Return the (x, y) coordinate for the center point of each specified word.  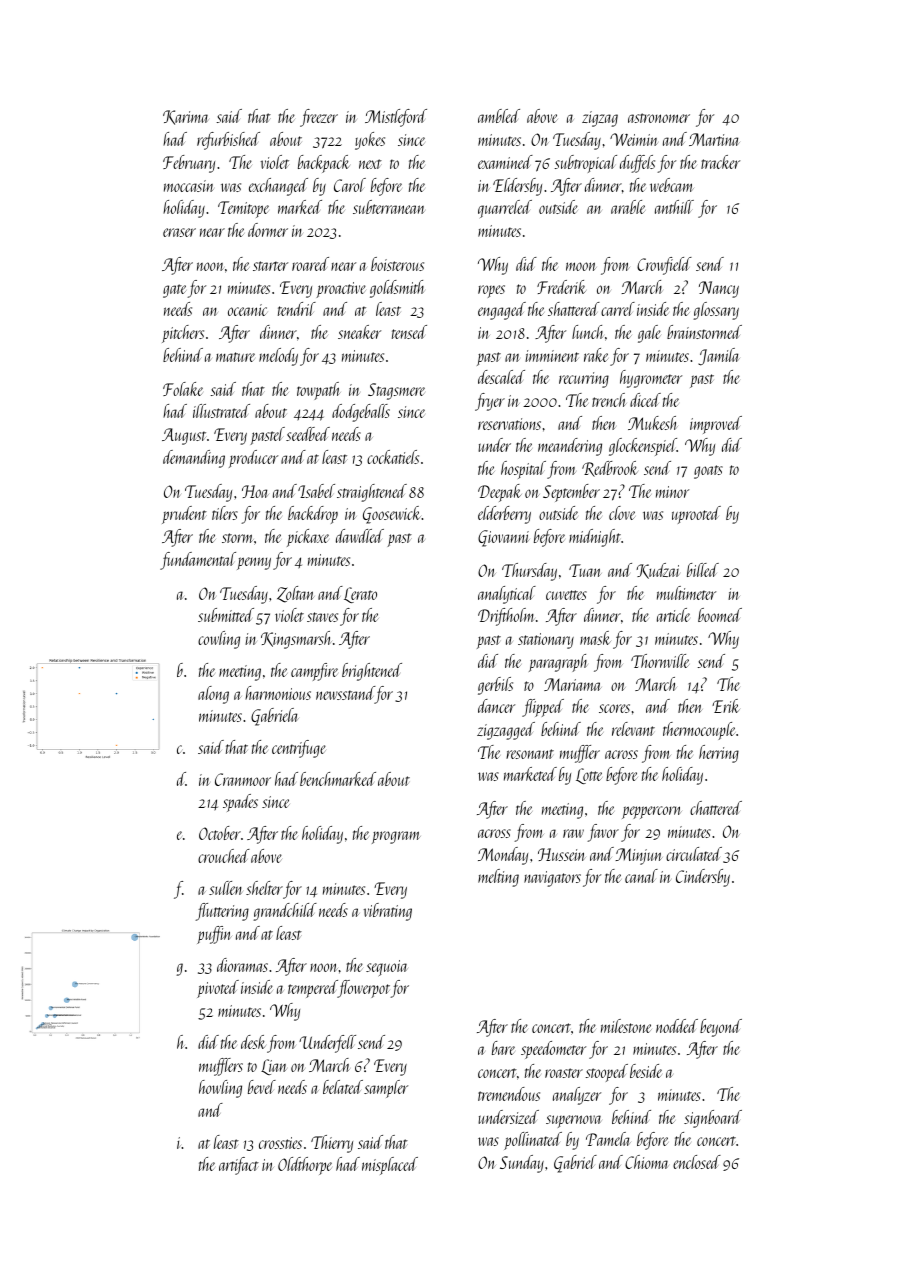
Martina (714, 139)
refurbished (228, 141)
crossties (280, 1143)
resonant (530, 754)
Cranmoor (243, 779)
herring (719, 754)
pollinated (533, 1141)
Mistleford (396, 118)
